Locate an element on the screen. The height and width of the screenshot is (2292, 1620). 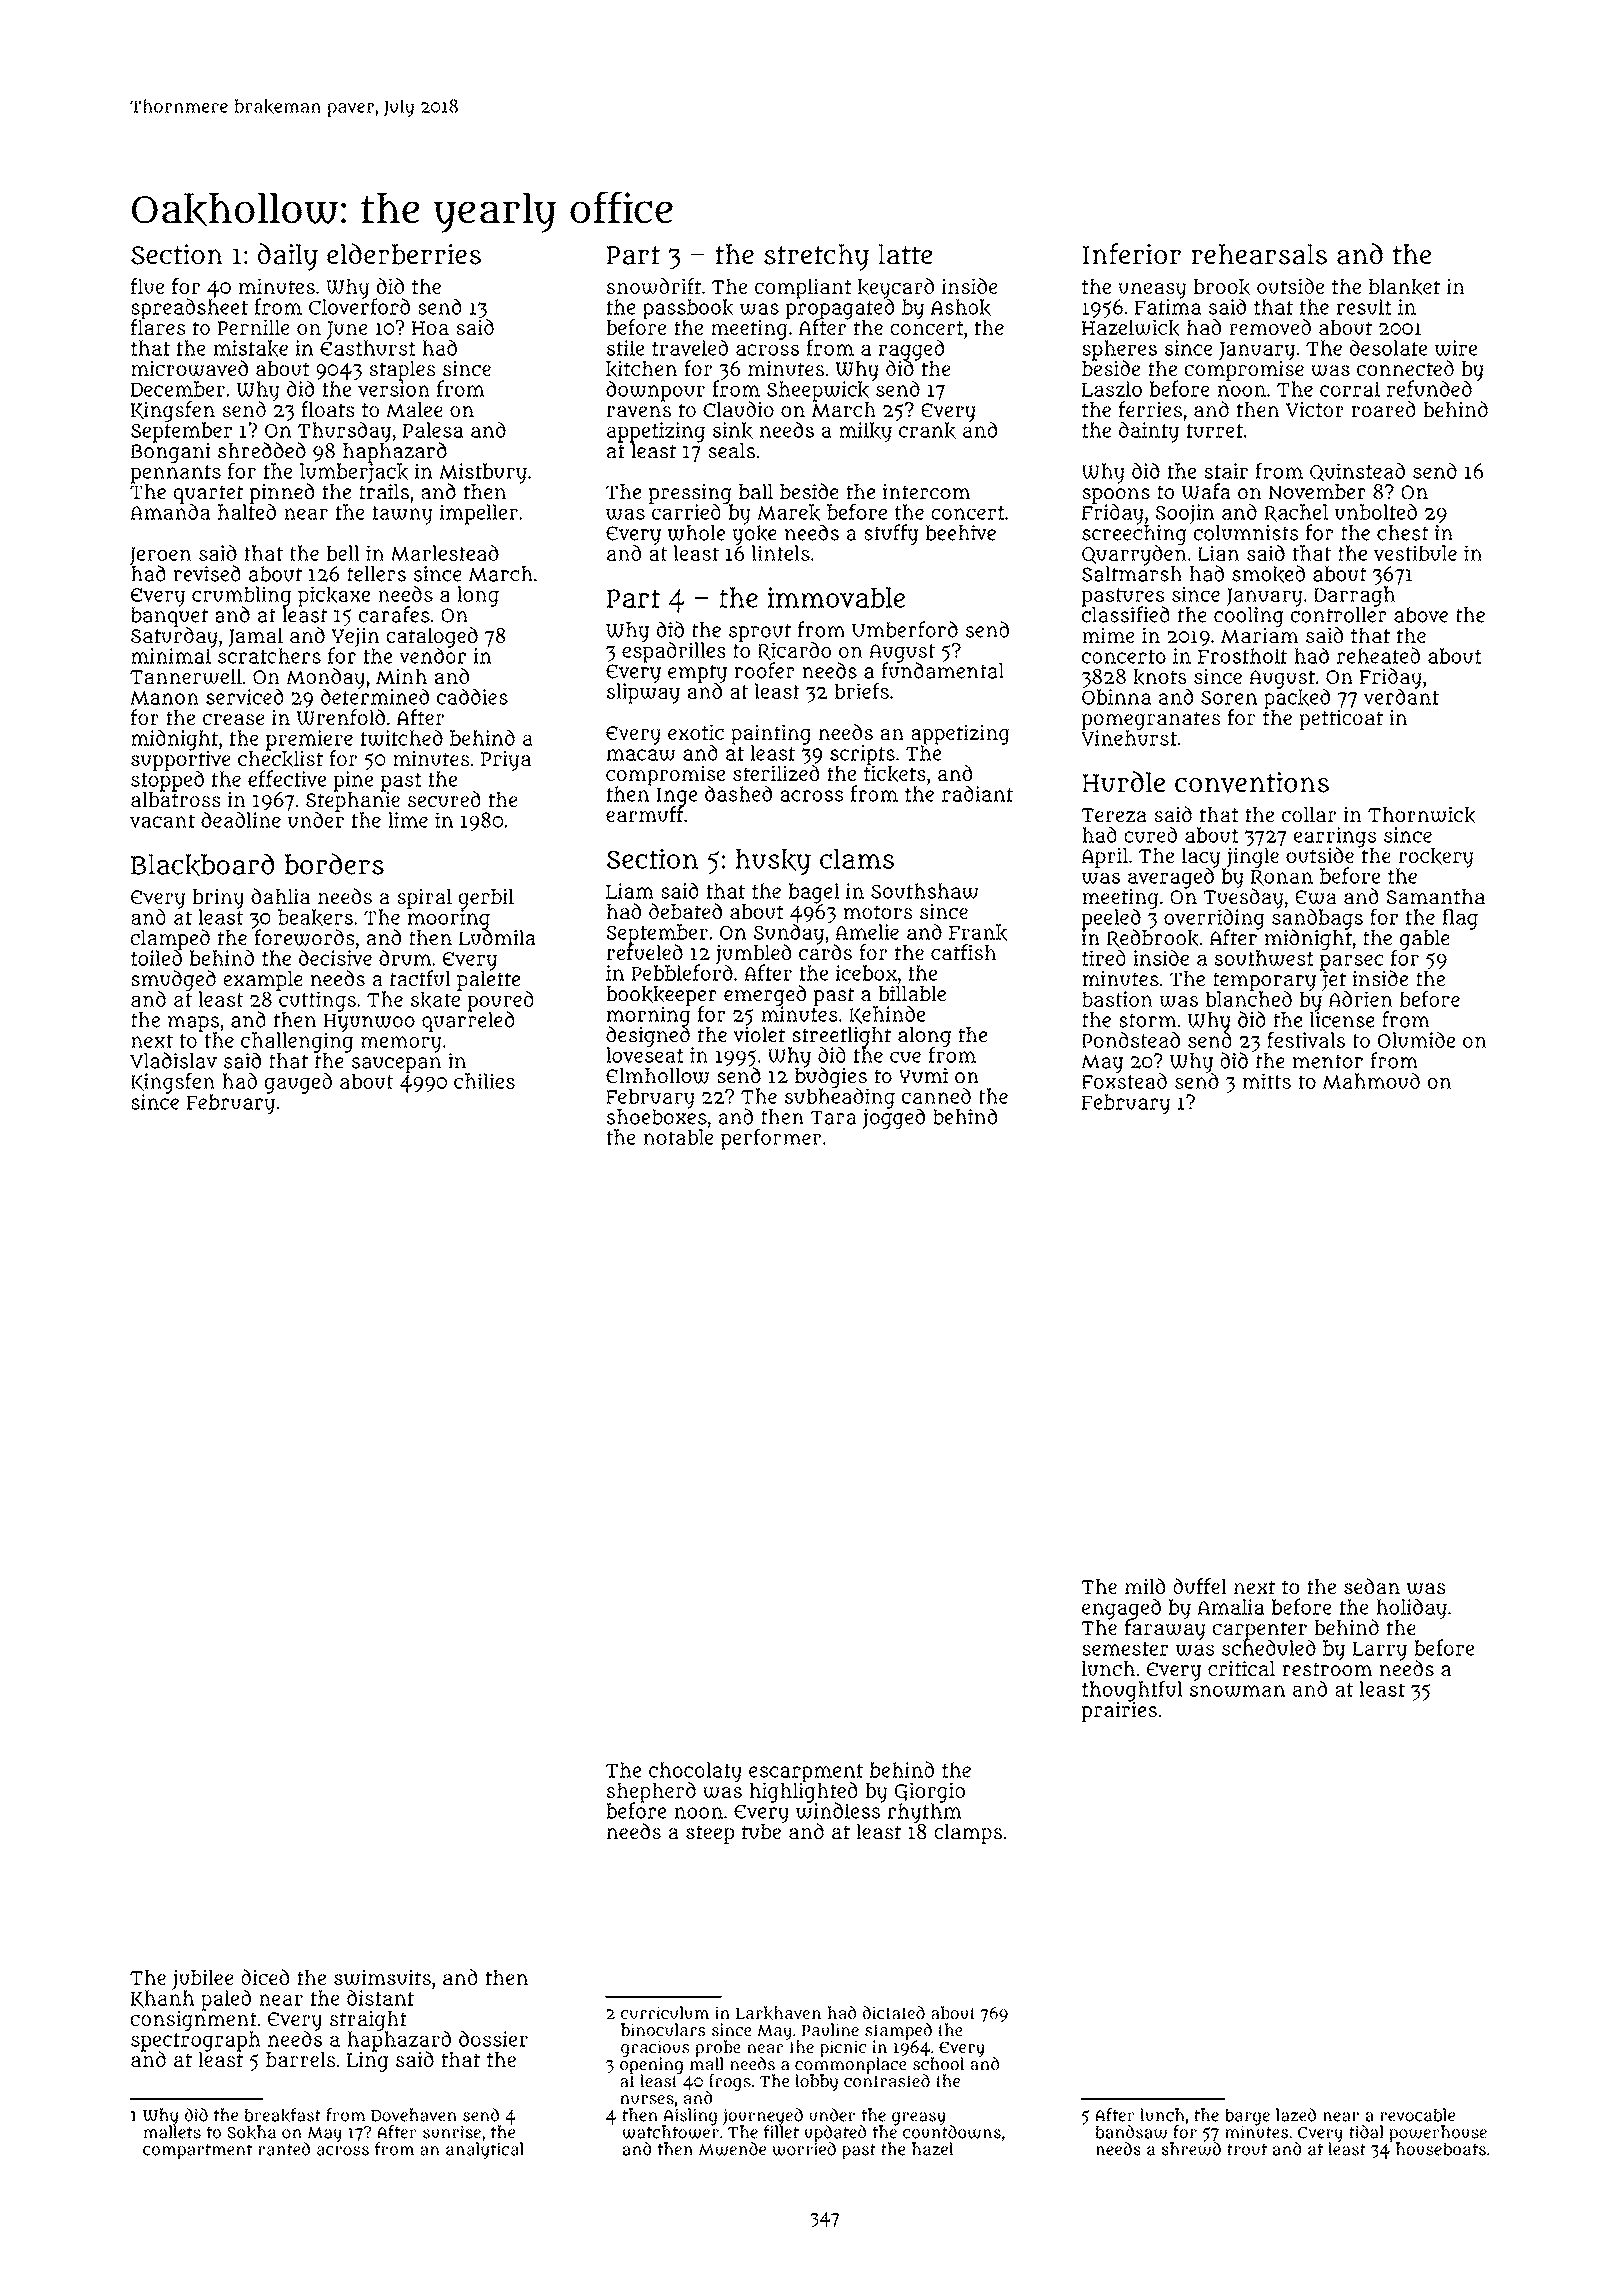
gauged is located at coordinates (298, 1083).
